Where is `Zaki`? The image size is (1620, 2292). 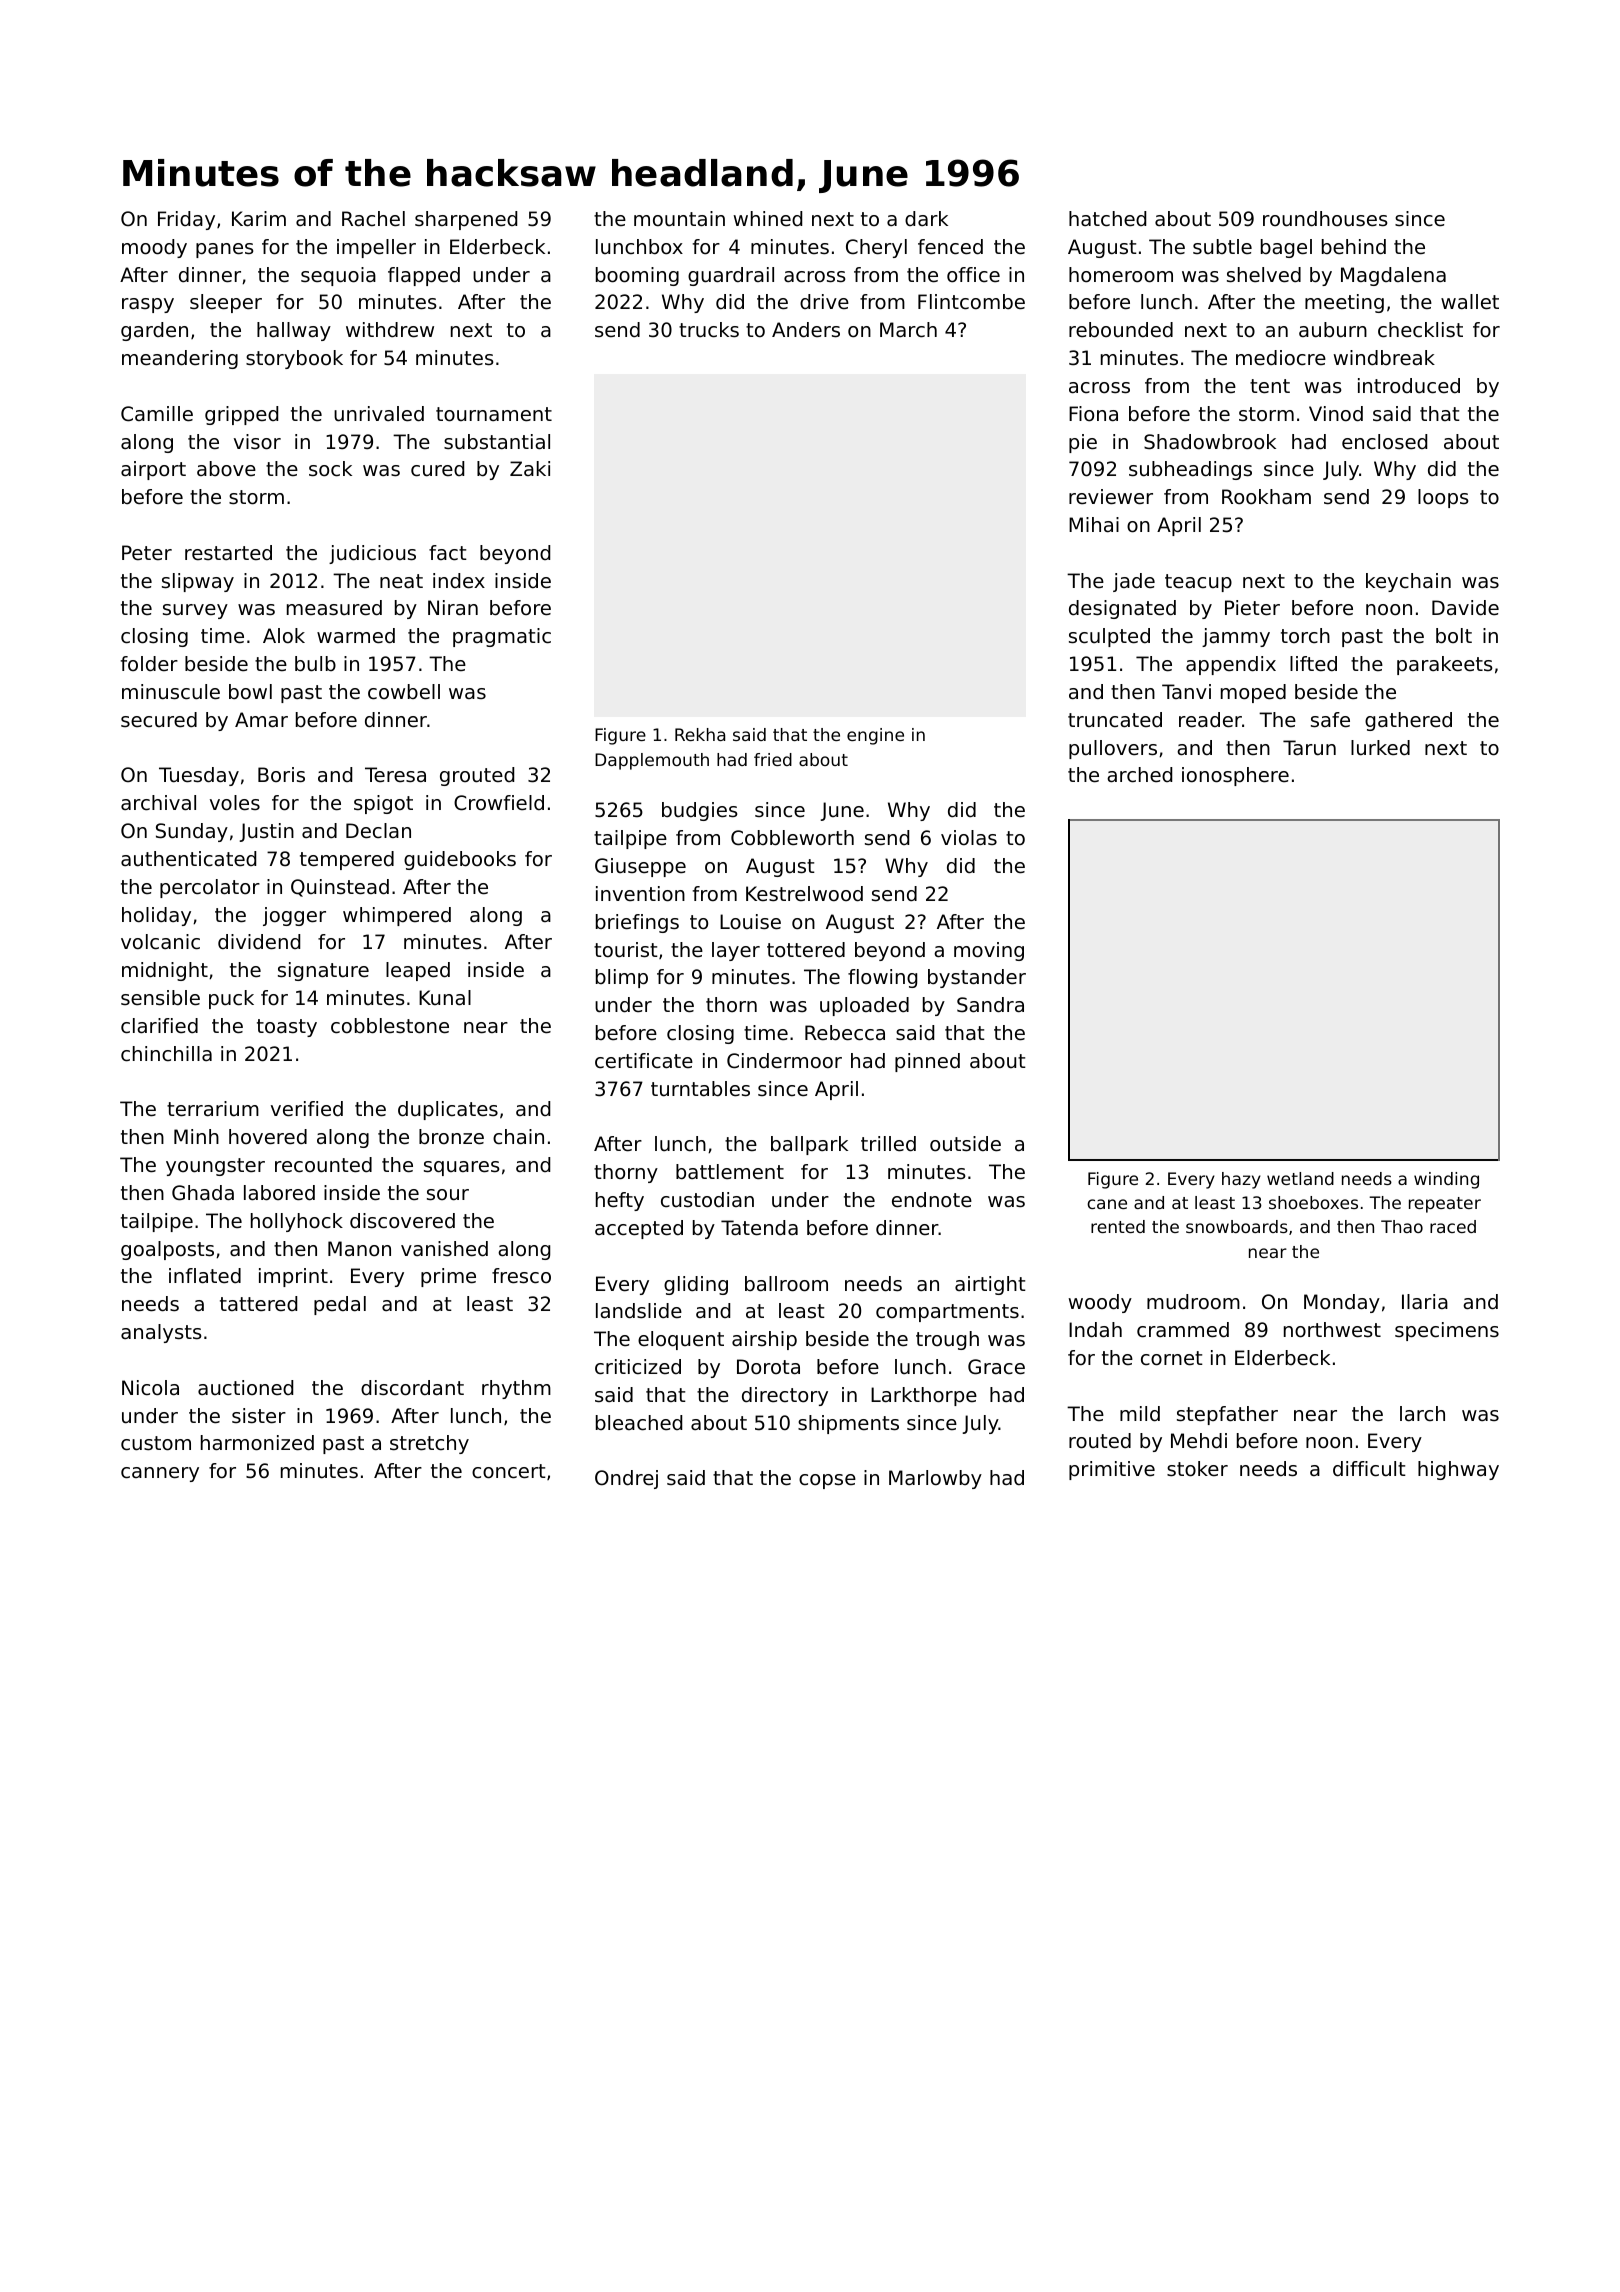 Zaki is located at coordinates (530, 468).
